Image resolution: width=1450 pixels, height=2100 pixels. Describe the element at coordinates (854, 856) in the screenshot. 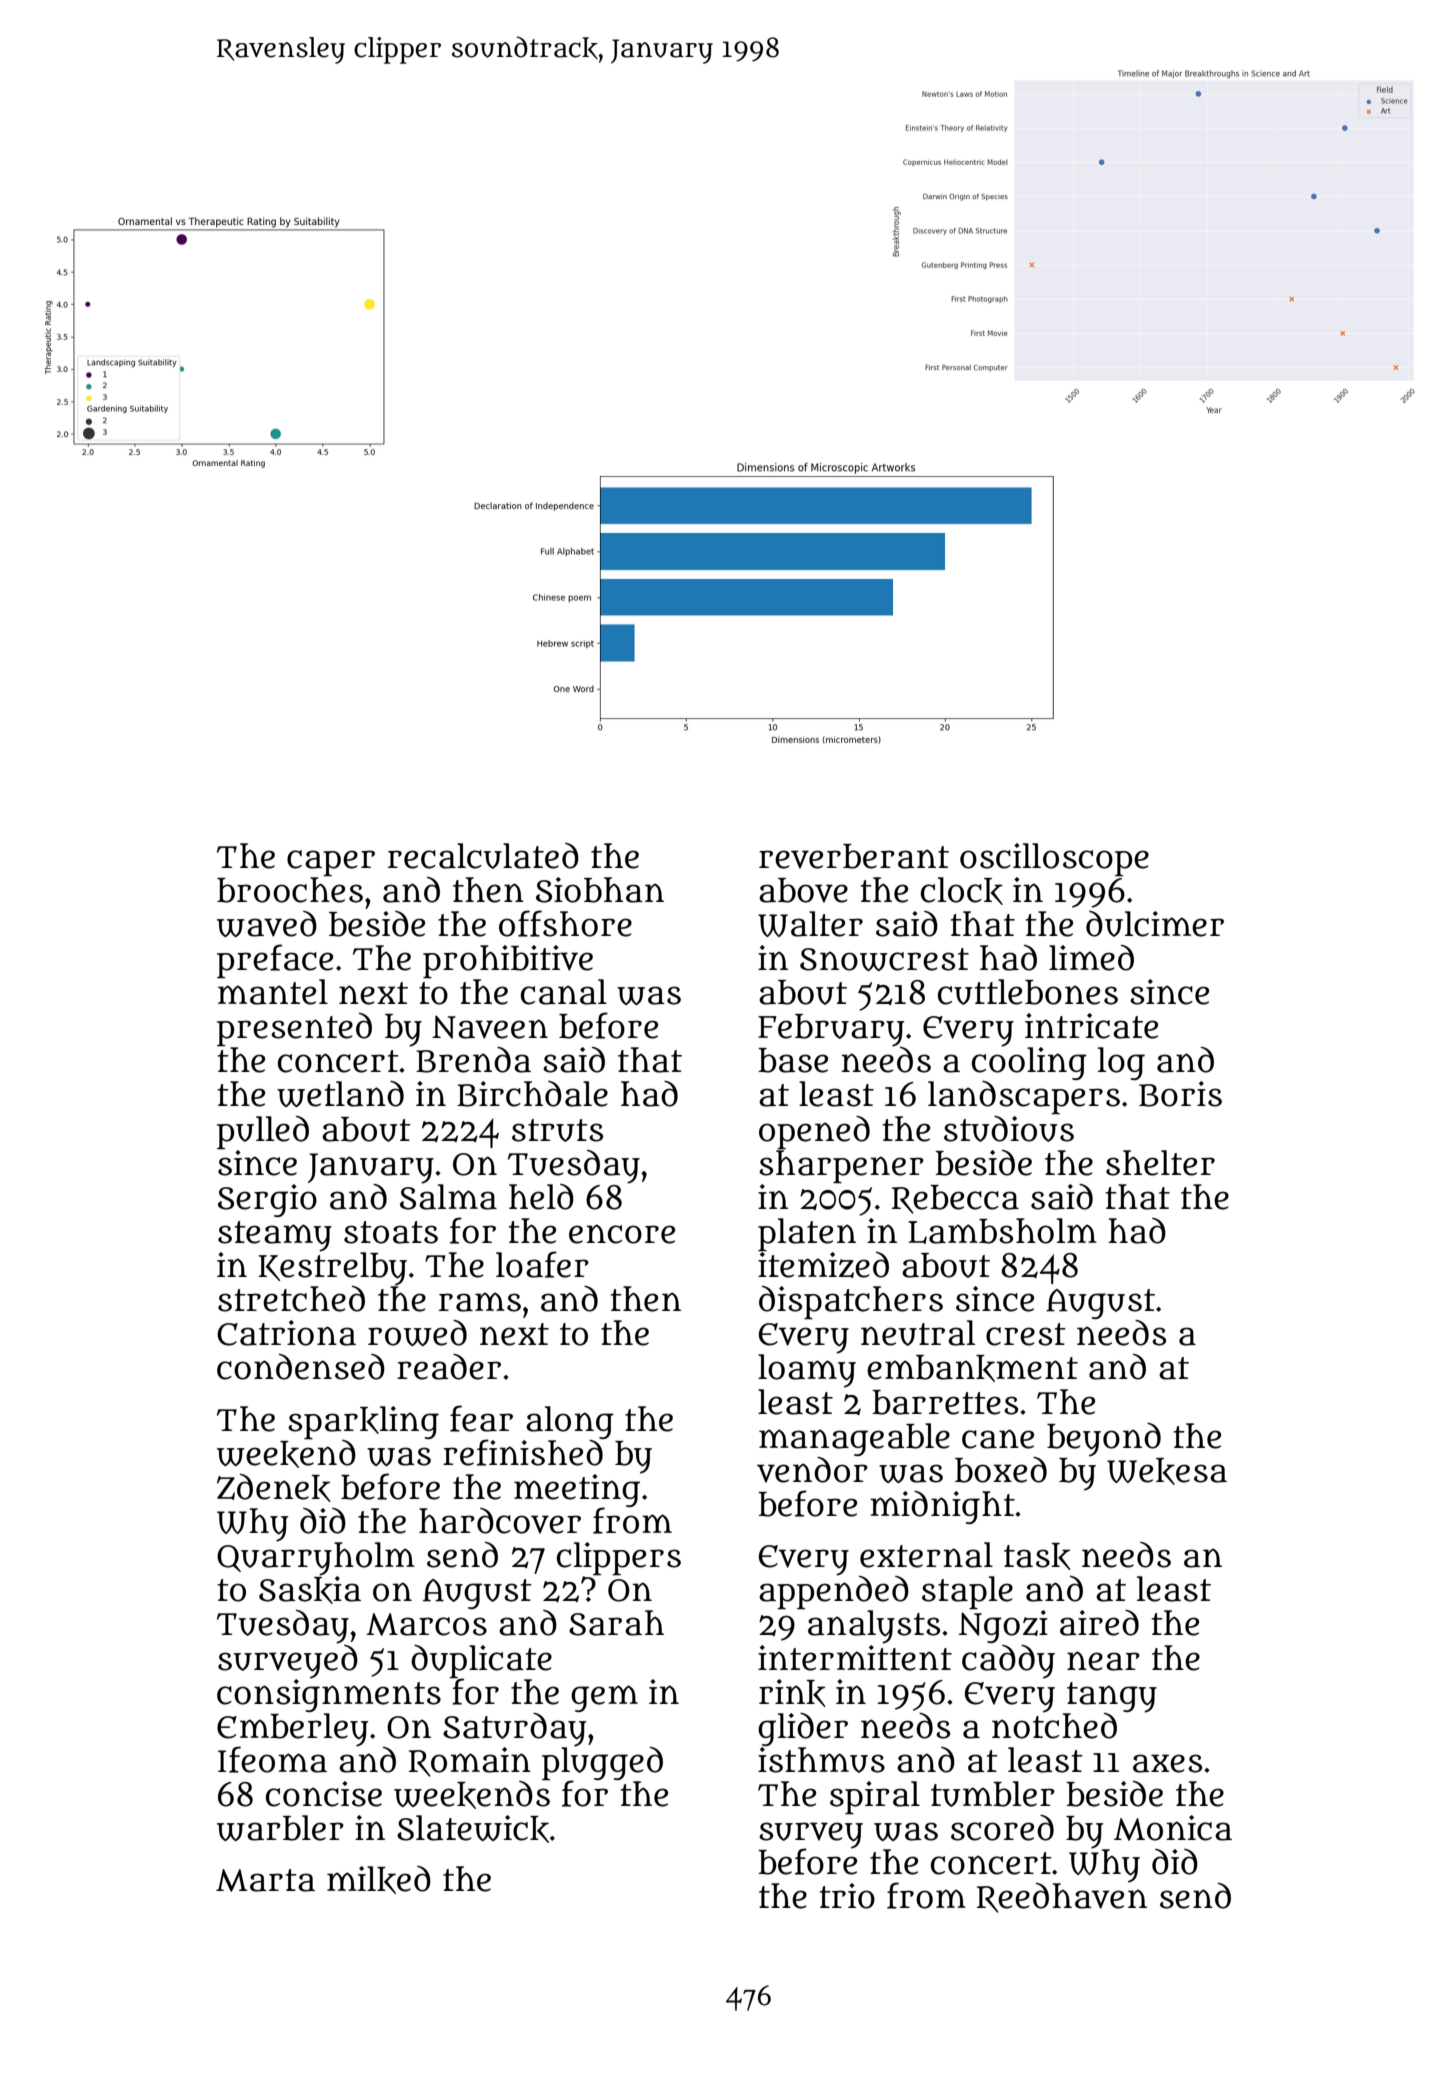

I see `reverberant` at that location.
